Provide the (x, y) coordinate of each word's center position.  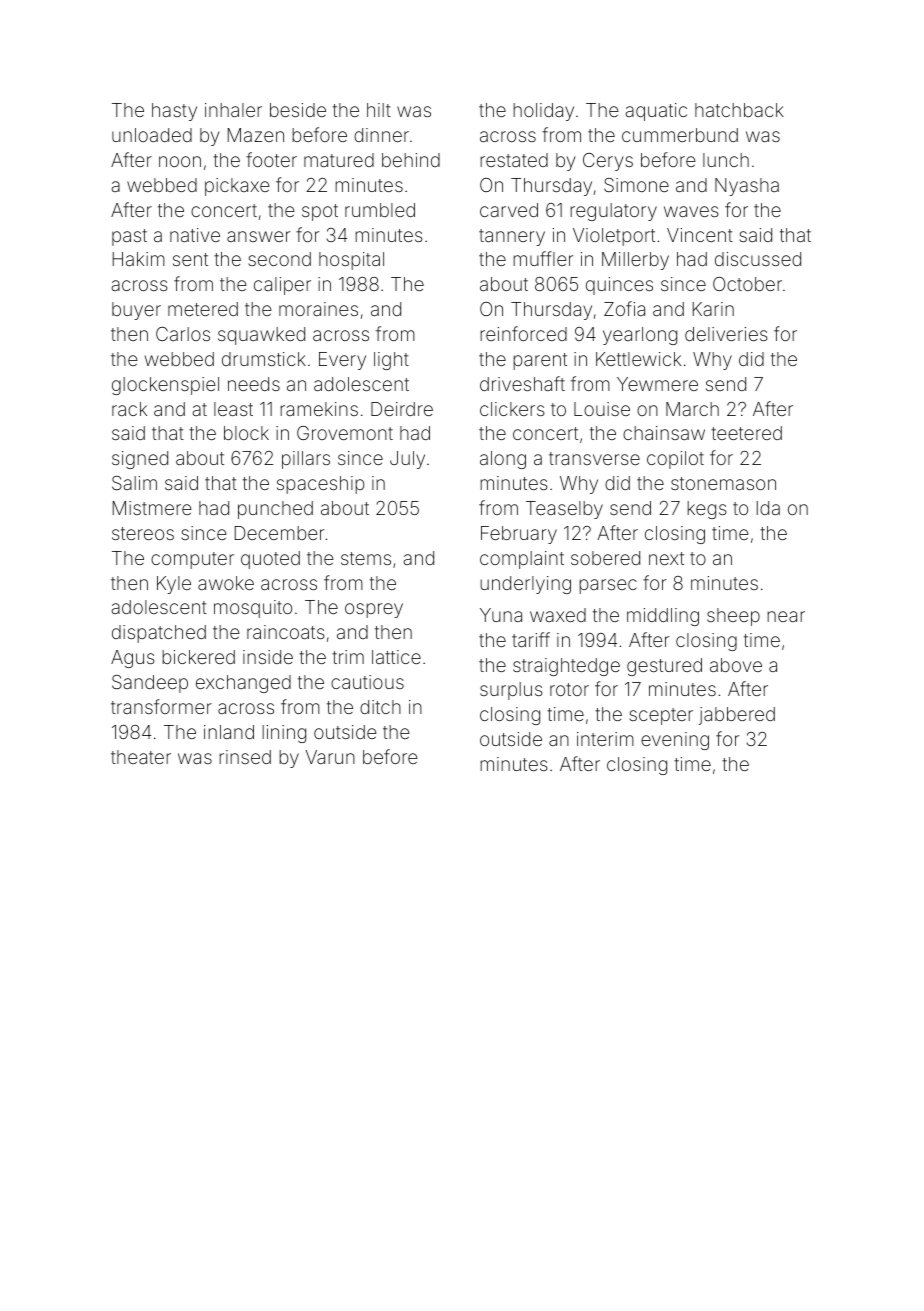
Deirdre (402, 409)
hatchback (739, 110)
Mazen (256, 135)
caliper (282, 286)
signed (140, 460)
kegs (707, 510)
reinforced (523, 333)
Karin (713, 309)
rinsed (245, 757)
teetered (746, 433)
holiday (543, 112)
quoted (270, 560)
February (519, 535)
